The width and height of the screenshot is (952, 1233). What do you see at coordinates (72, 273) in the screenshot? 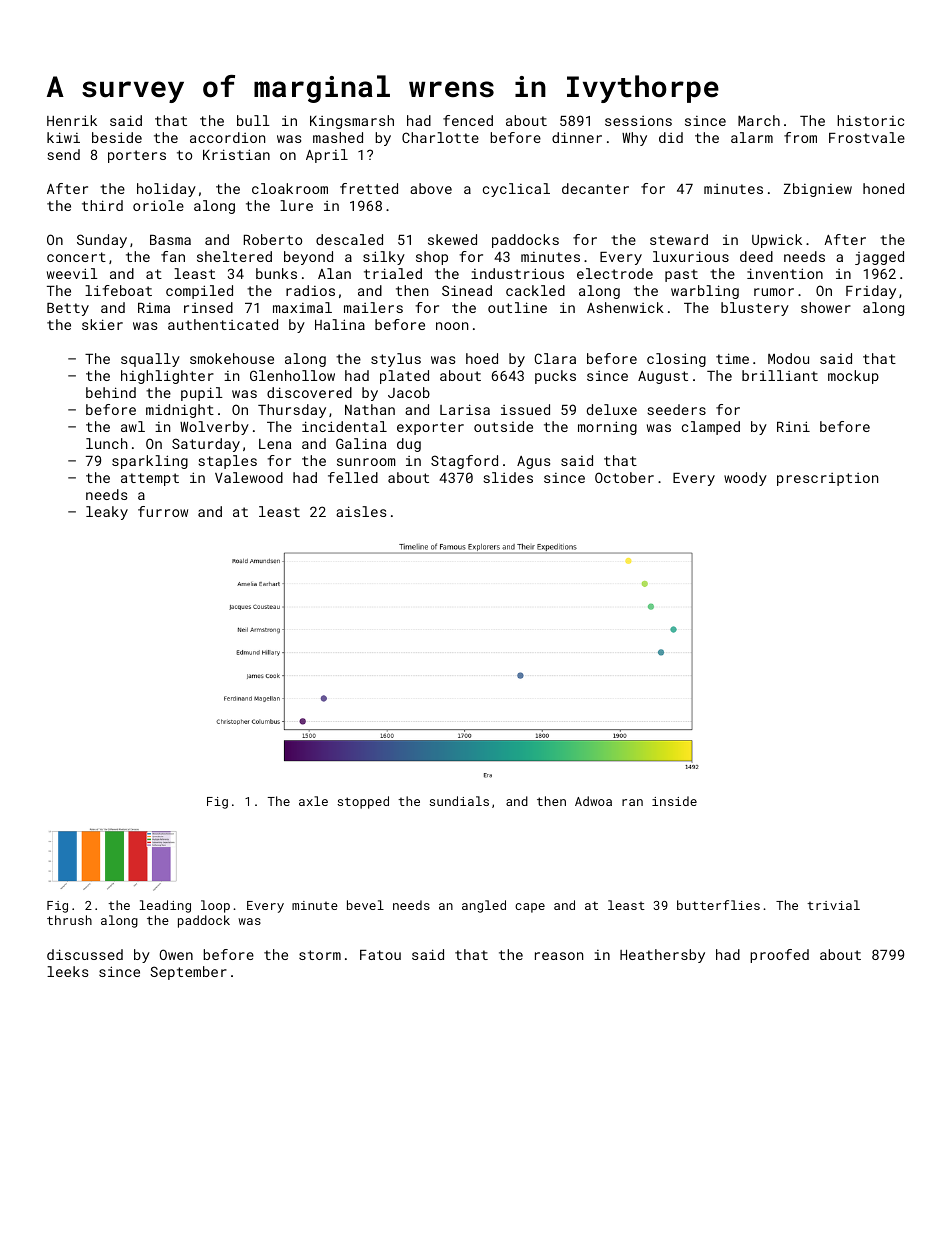
I see `weevil` at bounding box center [72, 273].
